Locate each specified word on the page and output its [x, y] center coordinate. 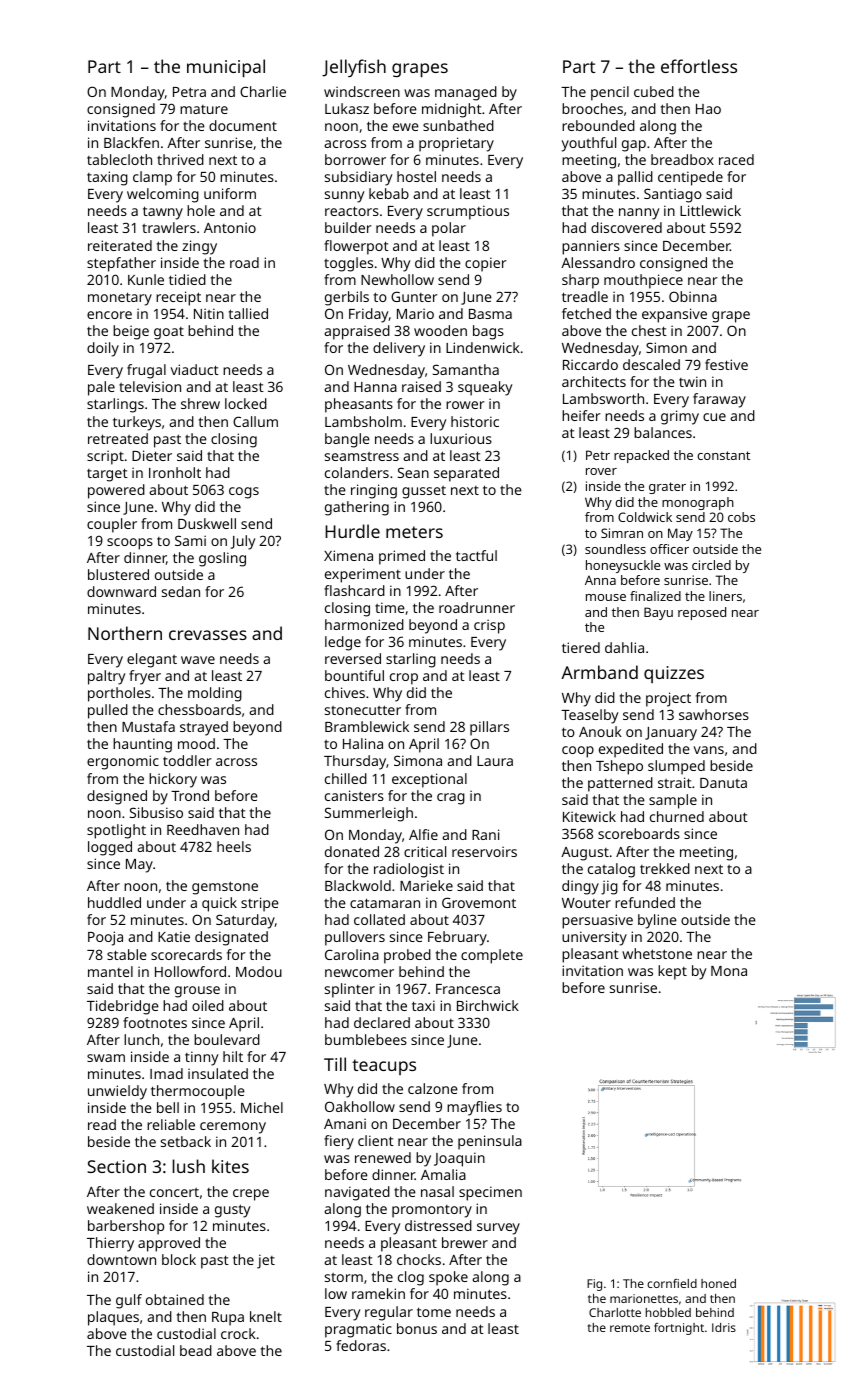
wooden [440, 330]
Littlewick [710, 210]
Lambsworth [603, 398]
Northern [125, 633]
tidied [187, 279]
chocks [419, 1259]
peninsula [490, 1142]
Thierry [110, 1244]
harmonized [364, 624]
